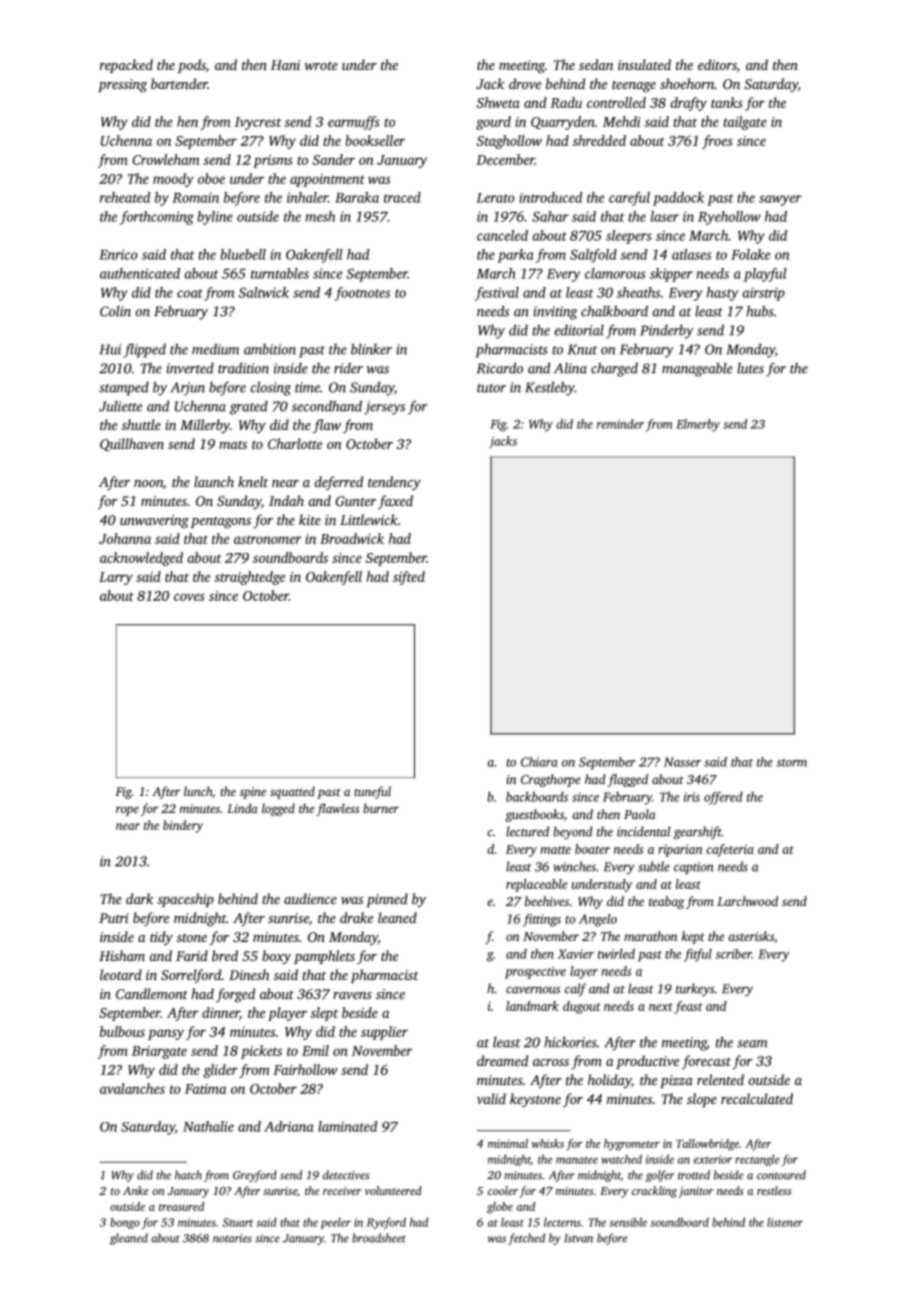 Image resolution: width=908 pixels, height=1316 pixels. I want to click on coves, so click(189, 597).
